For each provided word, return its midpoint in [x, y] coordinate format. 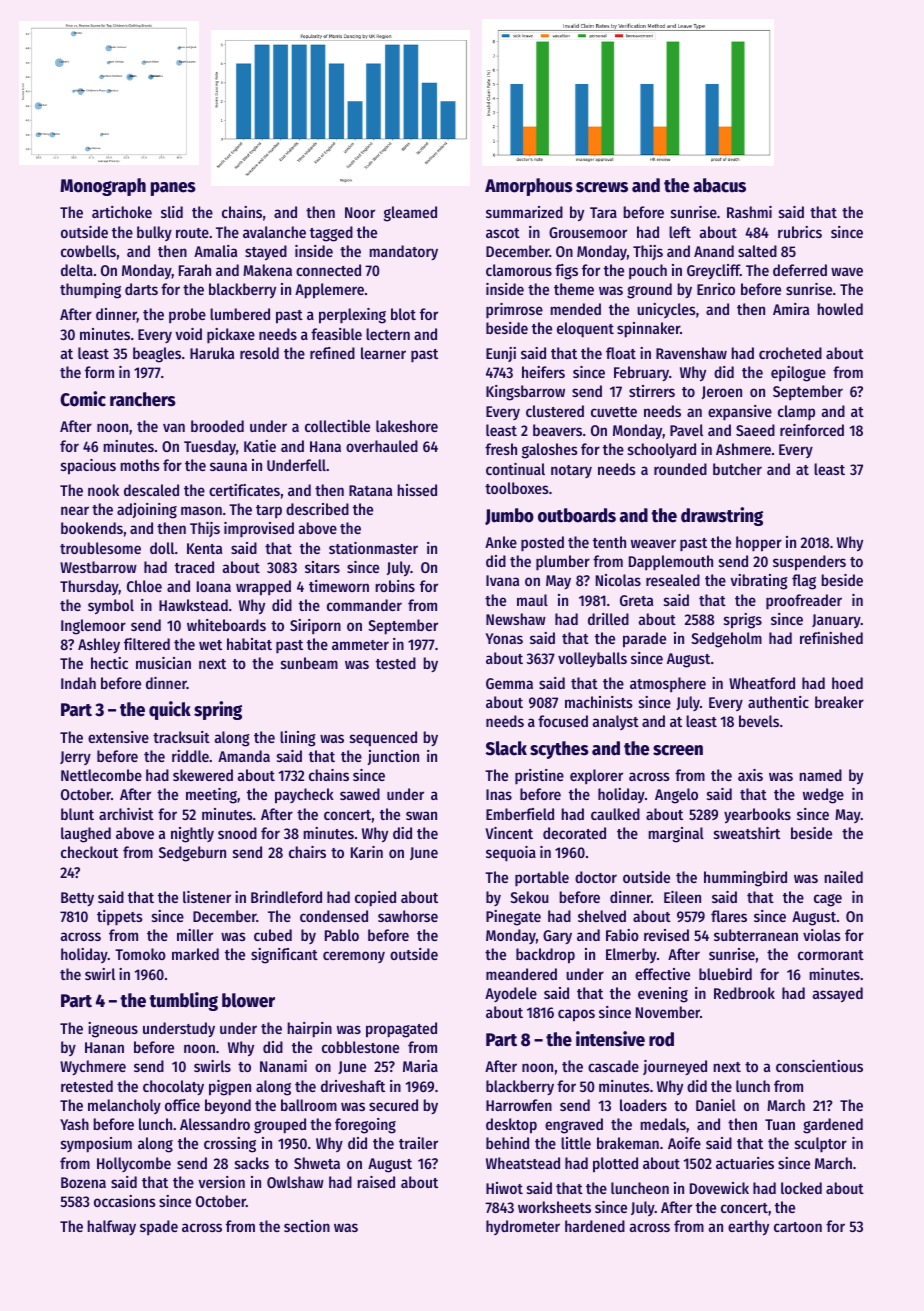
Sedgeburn [192, 854]
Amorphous [529, 187]
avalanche [274, 232]
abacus [719, 185]
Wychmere [93, 1067]
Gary [557, 937]
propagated [401, 1030]
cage [828, 900]
